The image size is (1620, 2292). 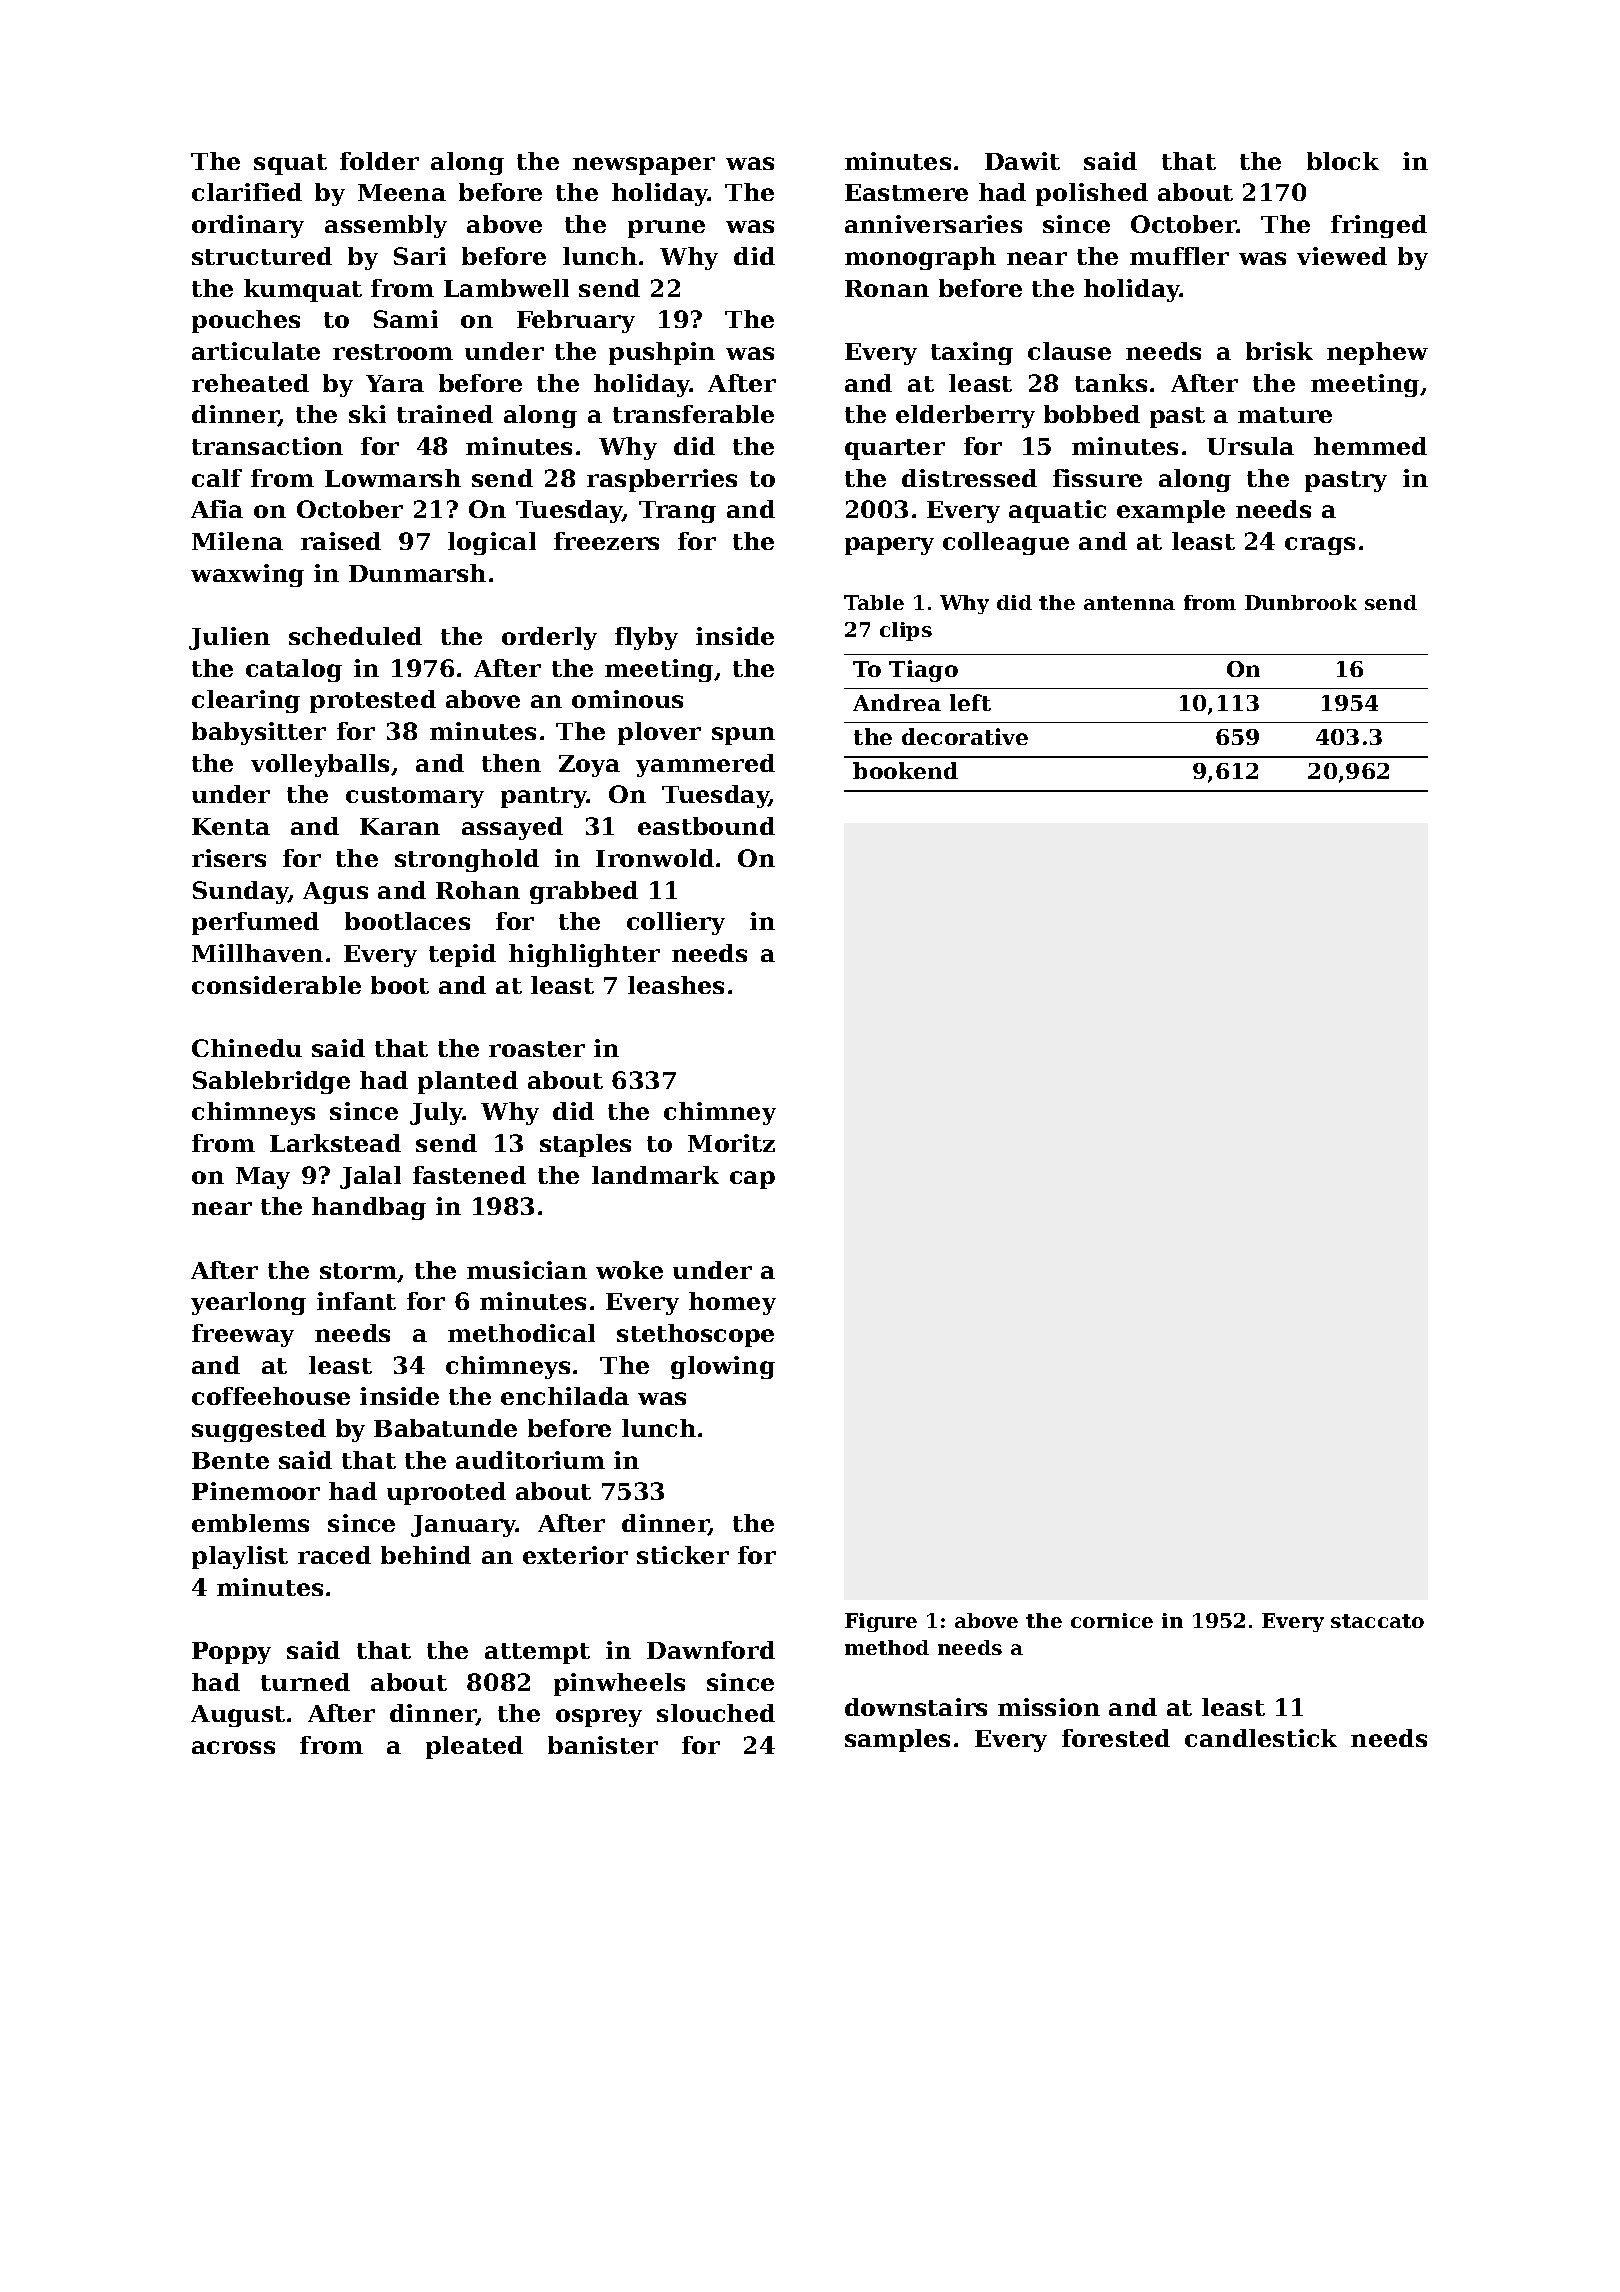 I want to click on behind, so click(x=426, y=1555).
